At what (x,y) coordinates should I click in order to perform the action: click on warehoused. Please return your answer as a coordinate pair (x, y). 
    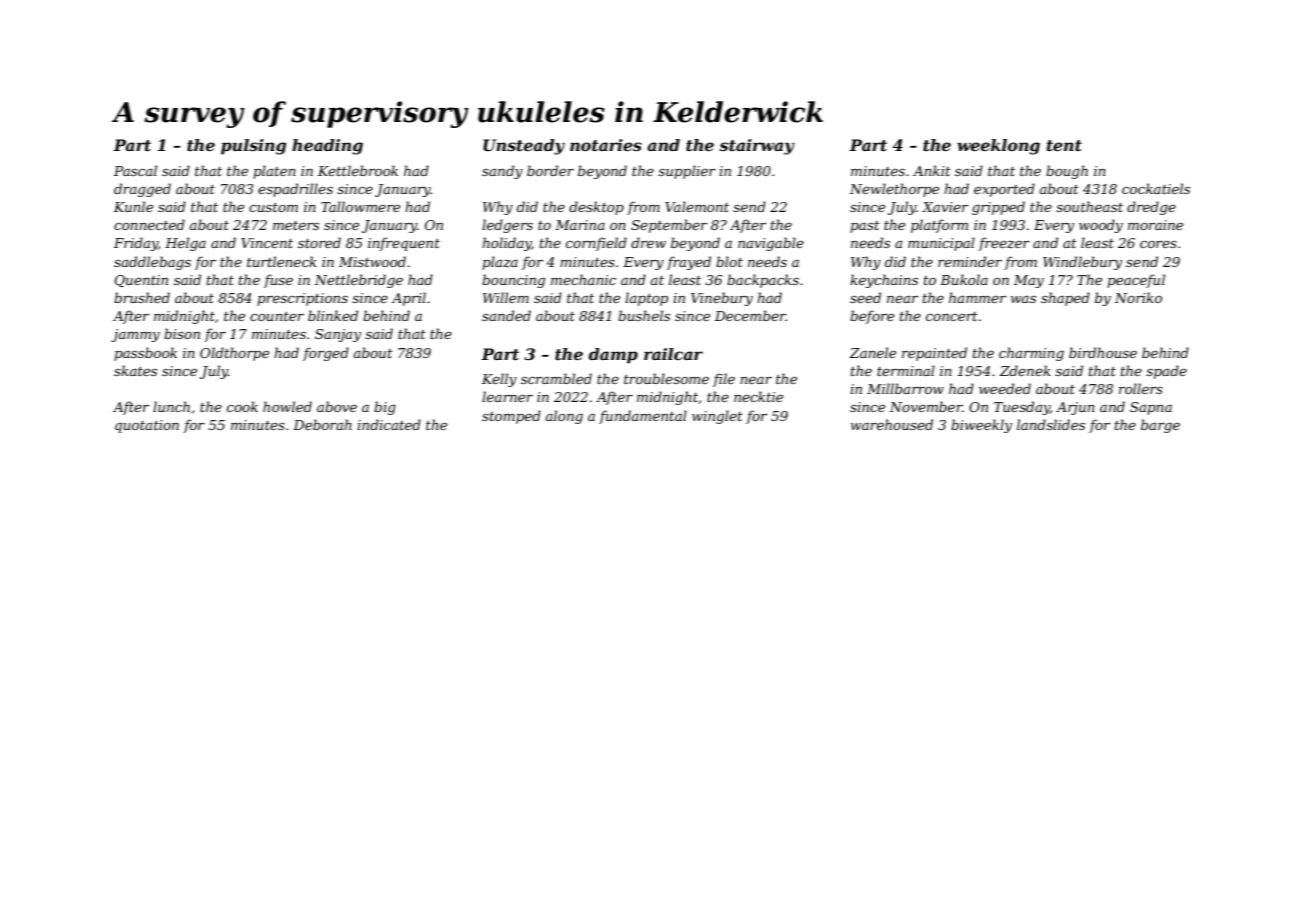
    Looking at the image, I should click on (892, 424).
